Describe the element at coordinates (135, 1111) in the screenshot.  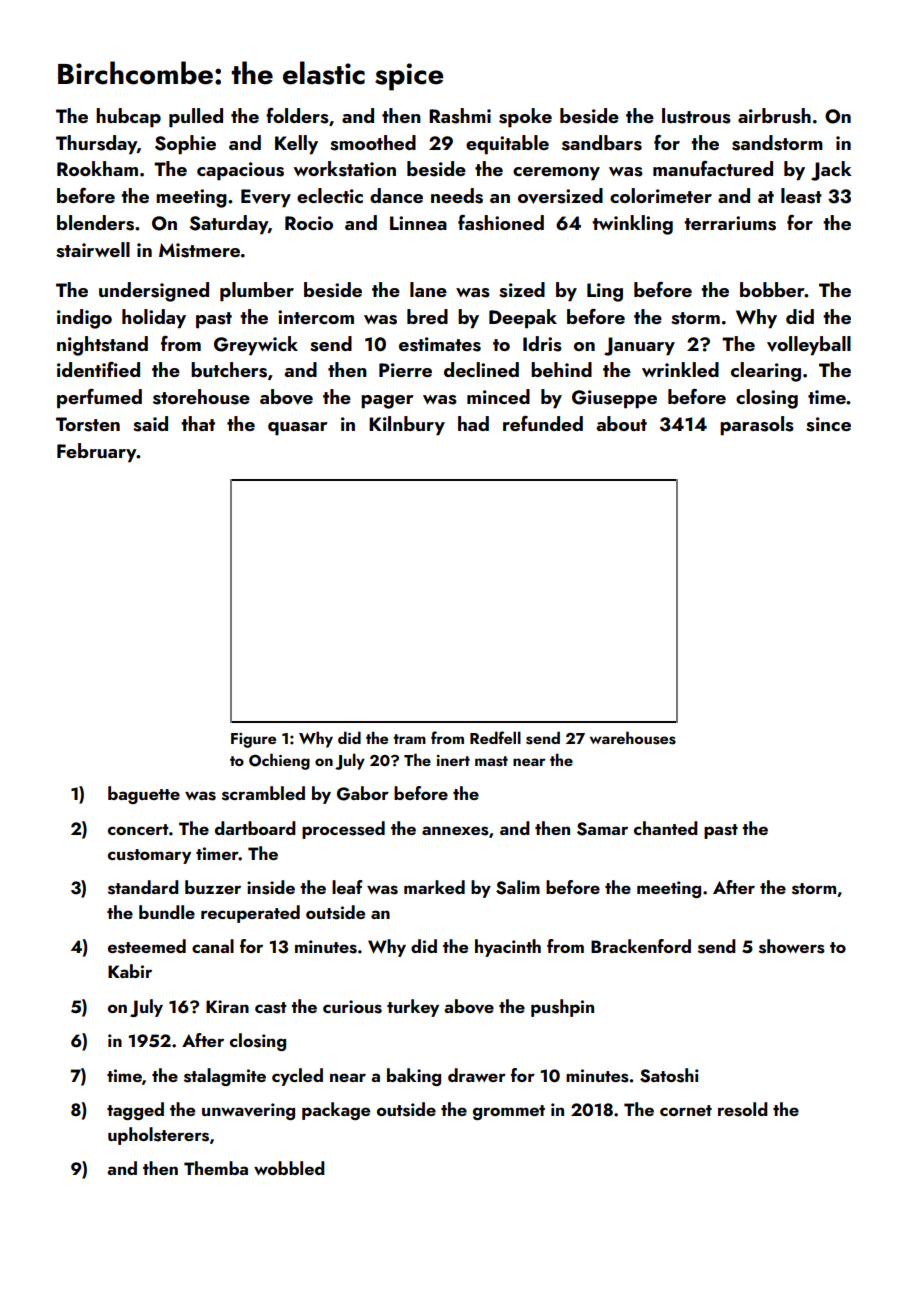
I see `tagged` at that location.
